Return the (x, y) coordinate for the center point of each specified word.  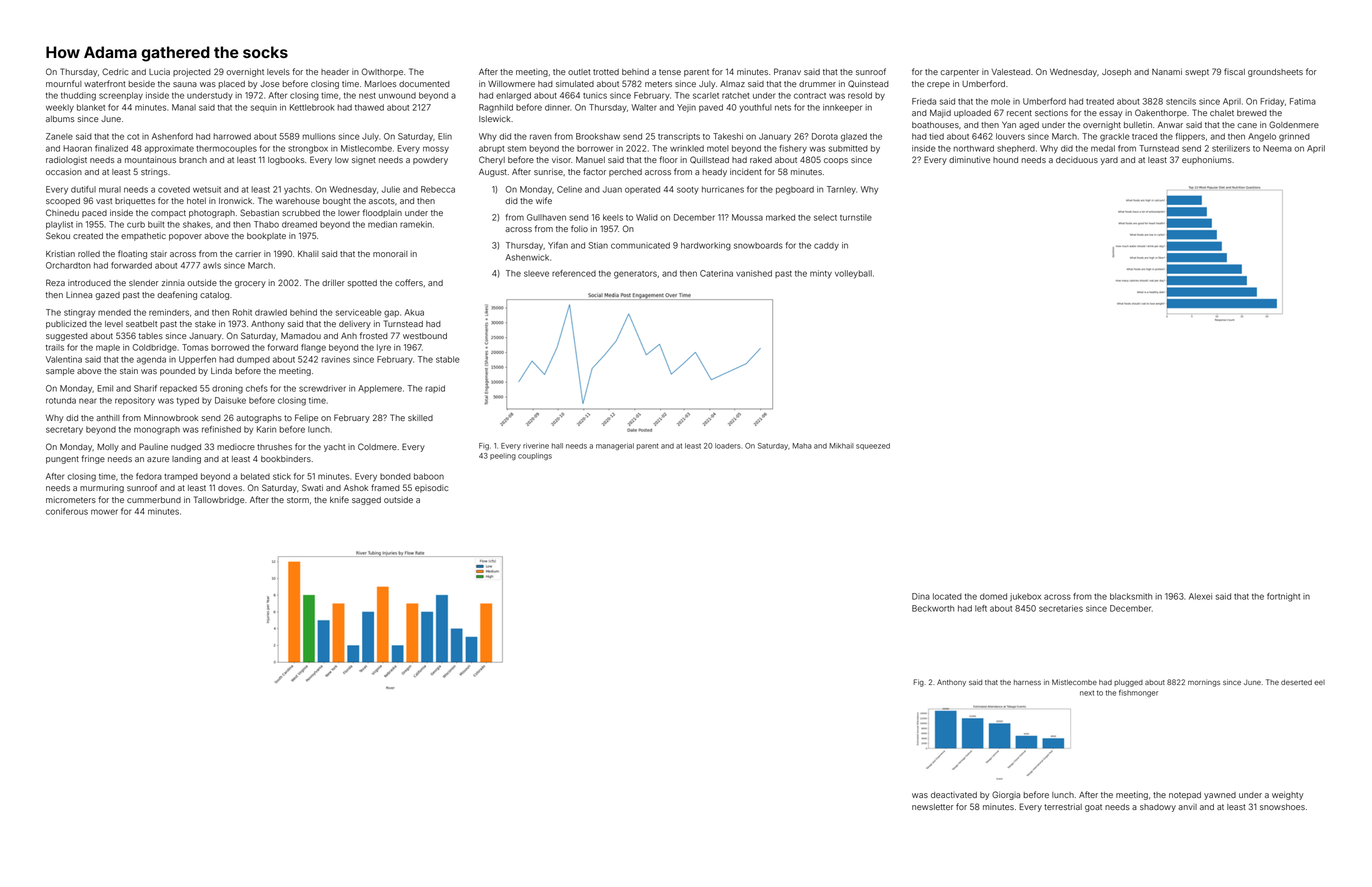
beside (142, 84)
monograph (157, 430)
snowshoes (1282, 807)
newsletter (932, 807)
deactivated (954, 795)
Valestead (1010, 72)
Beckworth (933, 608)
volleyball (853, 274)
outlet (579, 72)
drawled (271, 312)
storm (298, 500)
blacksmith (1131, 596)
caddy (826, 246)
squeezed (873, 446)
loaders (728, 446)
